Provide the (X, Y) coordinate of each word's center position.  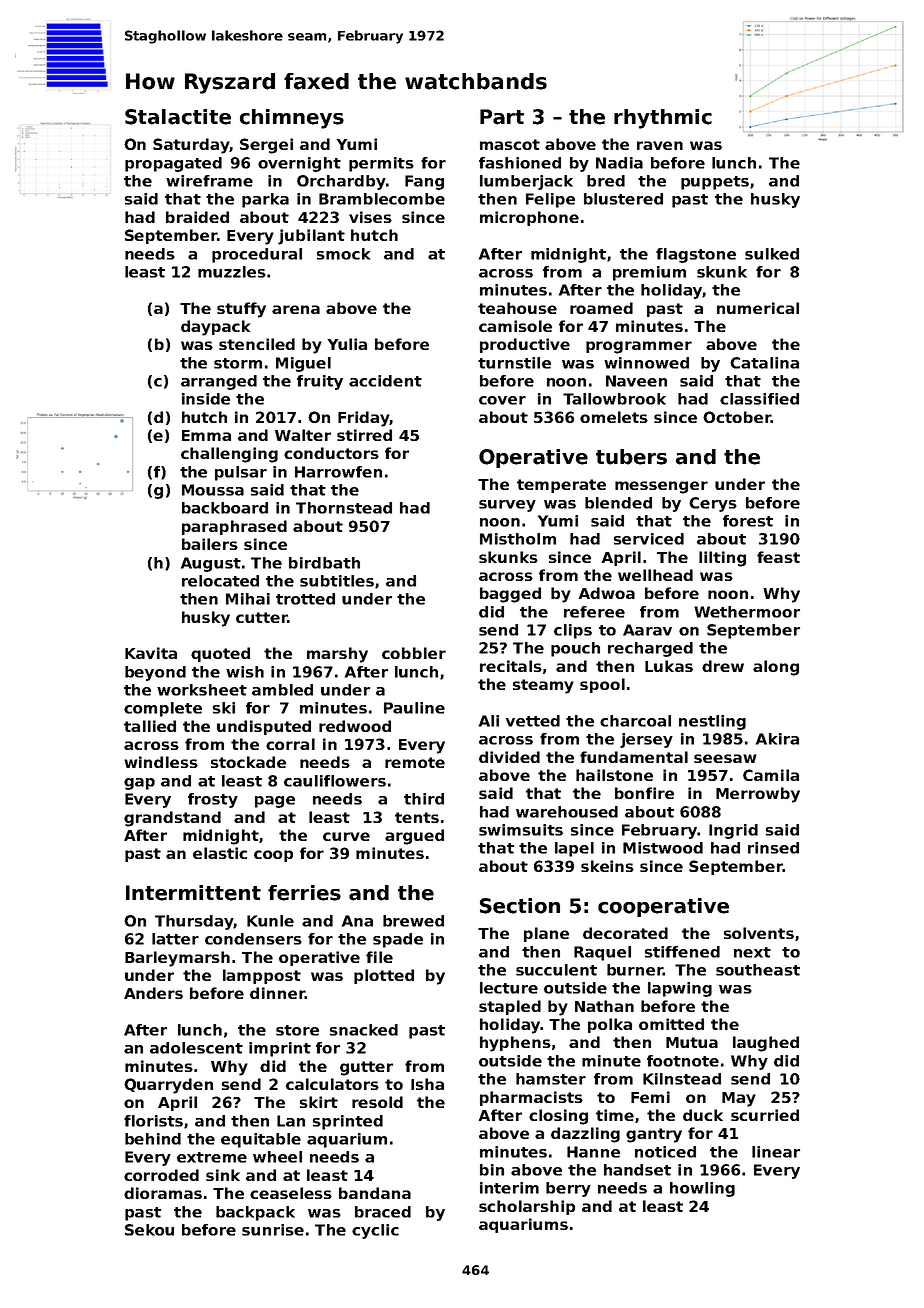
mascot (510, 144)
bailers (210, 544)
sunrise (273, 1230)
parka (265, 200)
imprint (280, 1049)
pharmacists (531, 1098)
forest (748, 521)
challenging (229, 455)
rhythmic (663, 119)
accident (385, 381)
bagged (510, 595)
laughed (766, 1044)
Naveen (636, 381)
